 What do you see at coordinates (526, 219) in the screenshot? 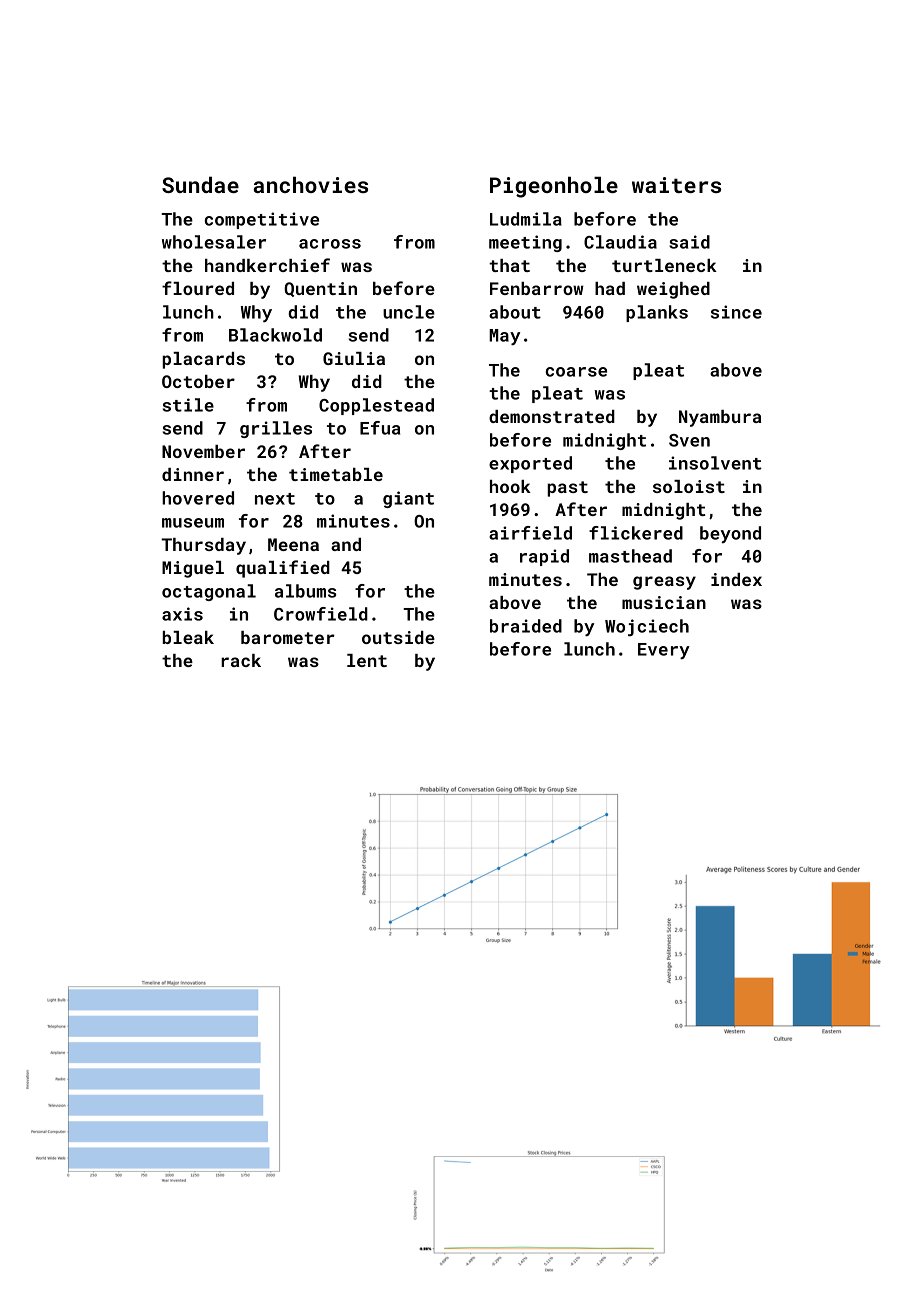
I see `Ludmila` at bounding box center [526, 219].
